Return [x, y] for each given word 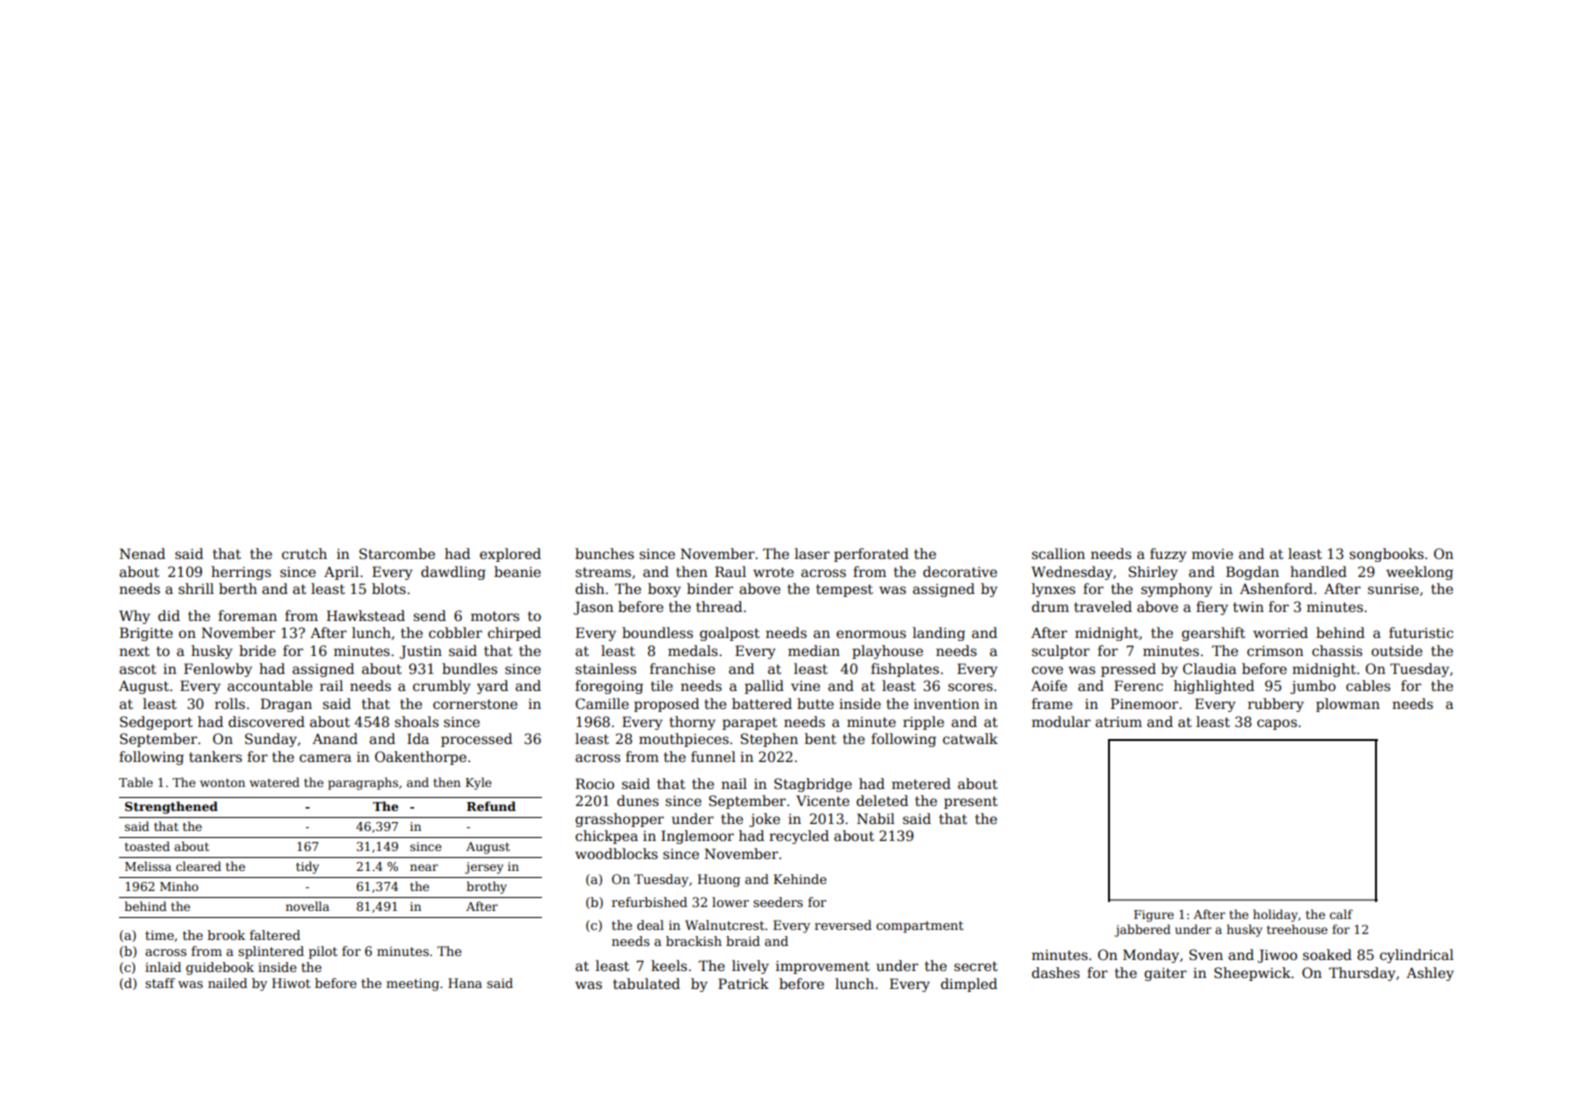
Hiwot [291, 983]
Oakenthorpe [420, 758]
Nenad [142, 553]
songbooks [1386, 555]
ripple [923, 723]
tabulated [646, 983]
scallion [1058, 553]
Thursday [1362, 974]
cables [1368, 685]
